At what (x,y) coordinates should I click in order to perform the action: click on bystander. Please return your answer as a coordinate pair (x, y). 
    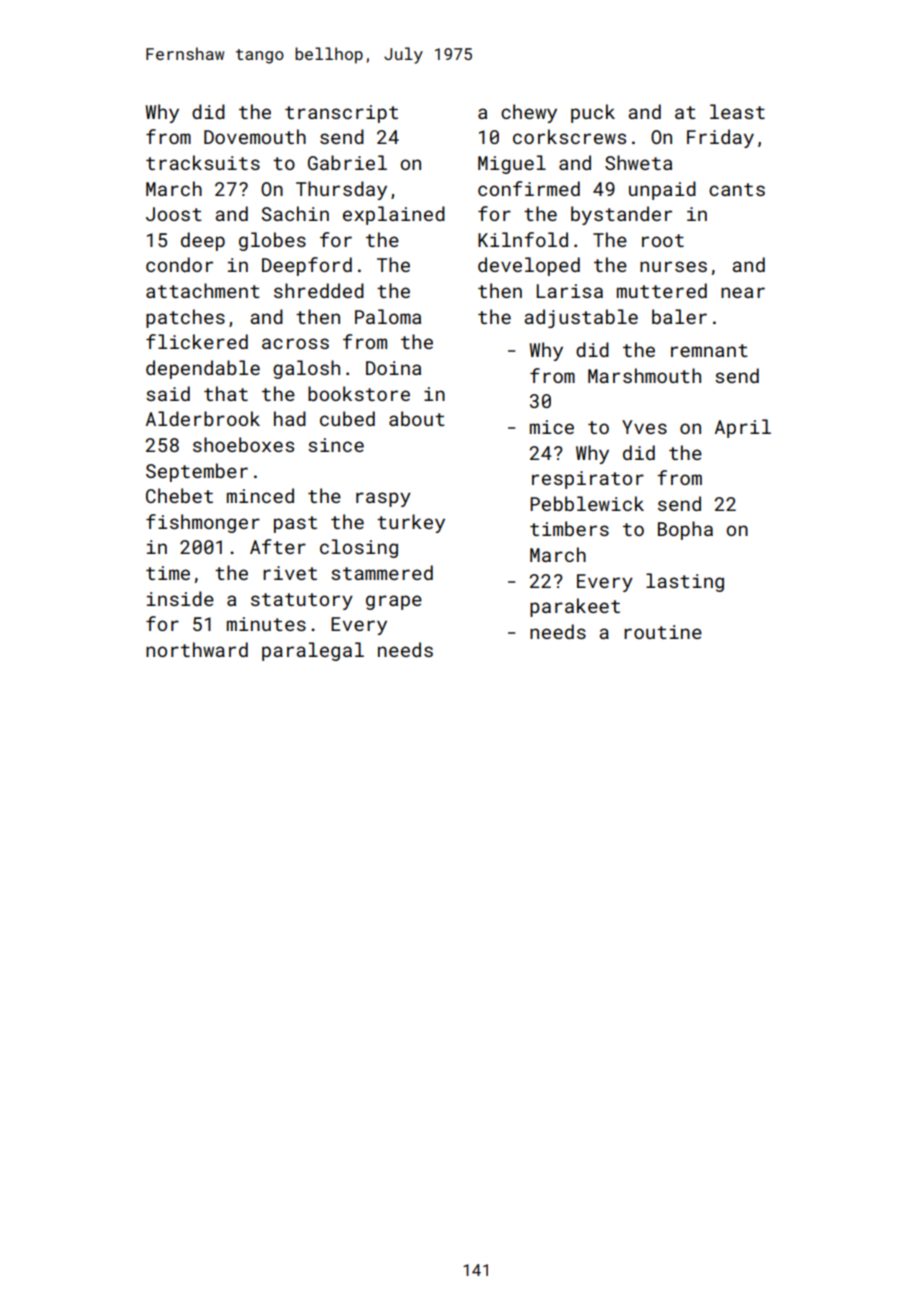
    Looking at the image, I should click on (621, 215).
